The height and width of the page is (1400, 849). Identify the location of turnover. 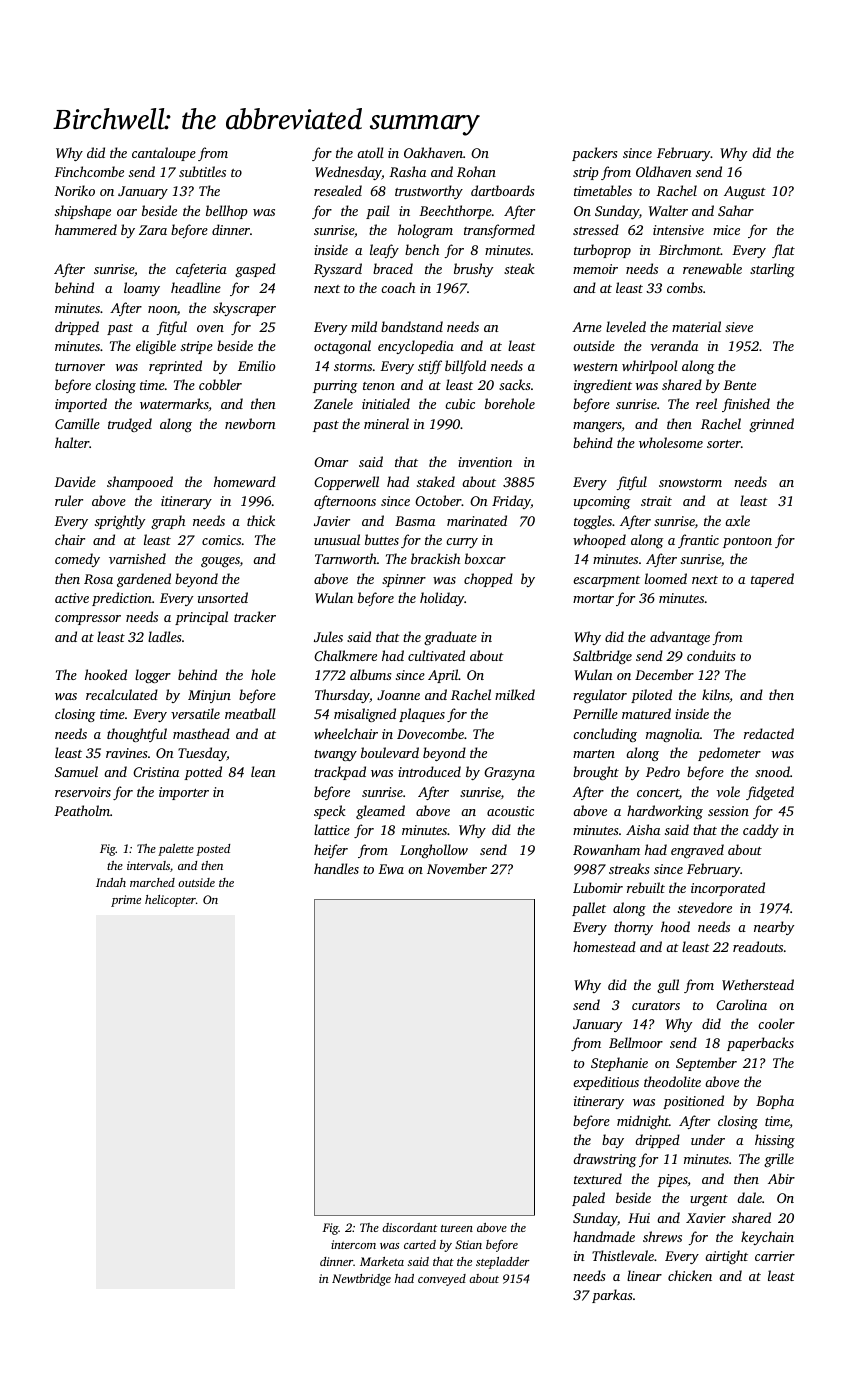
(80, 367).
